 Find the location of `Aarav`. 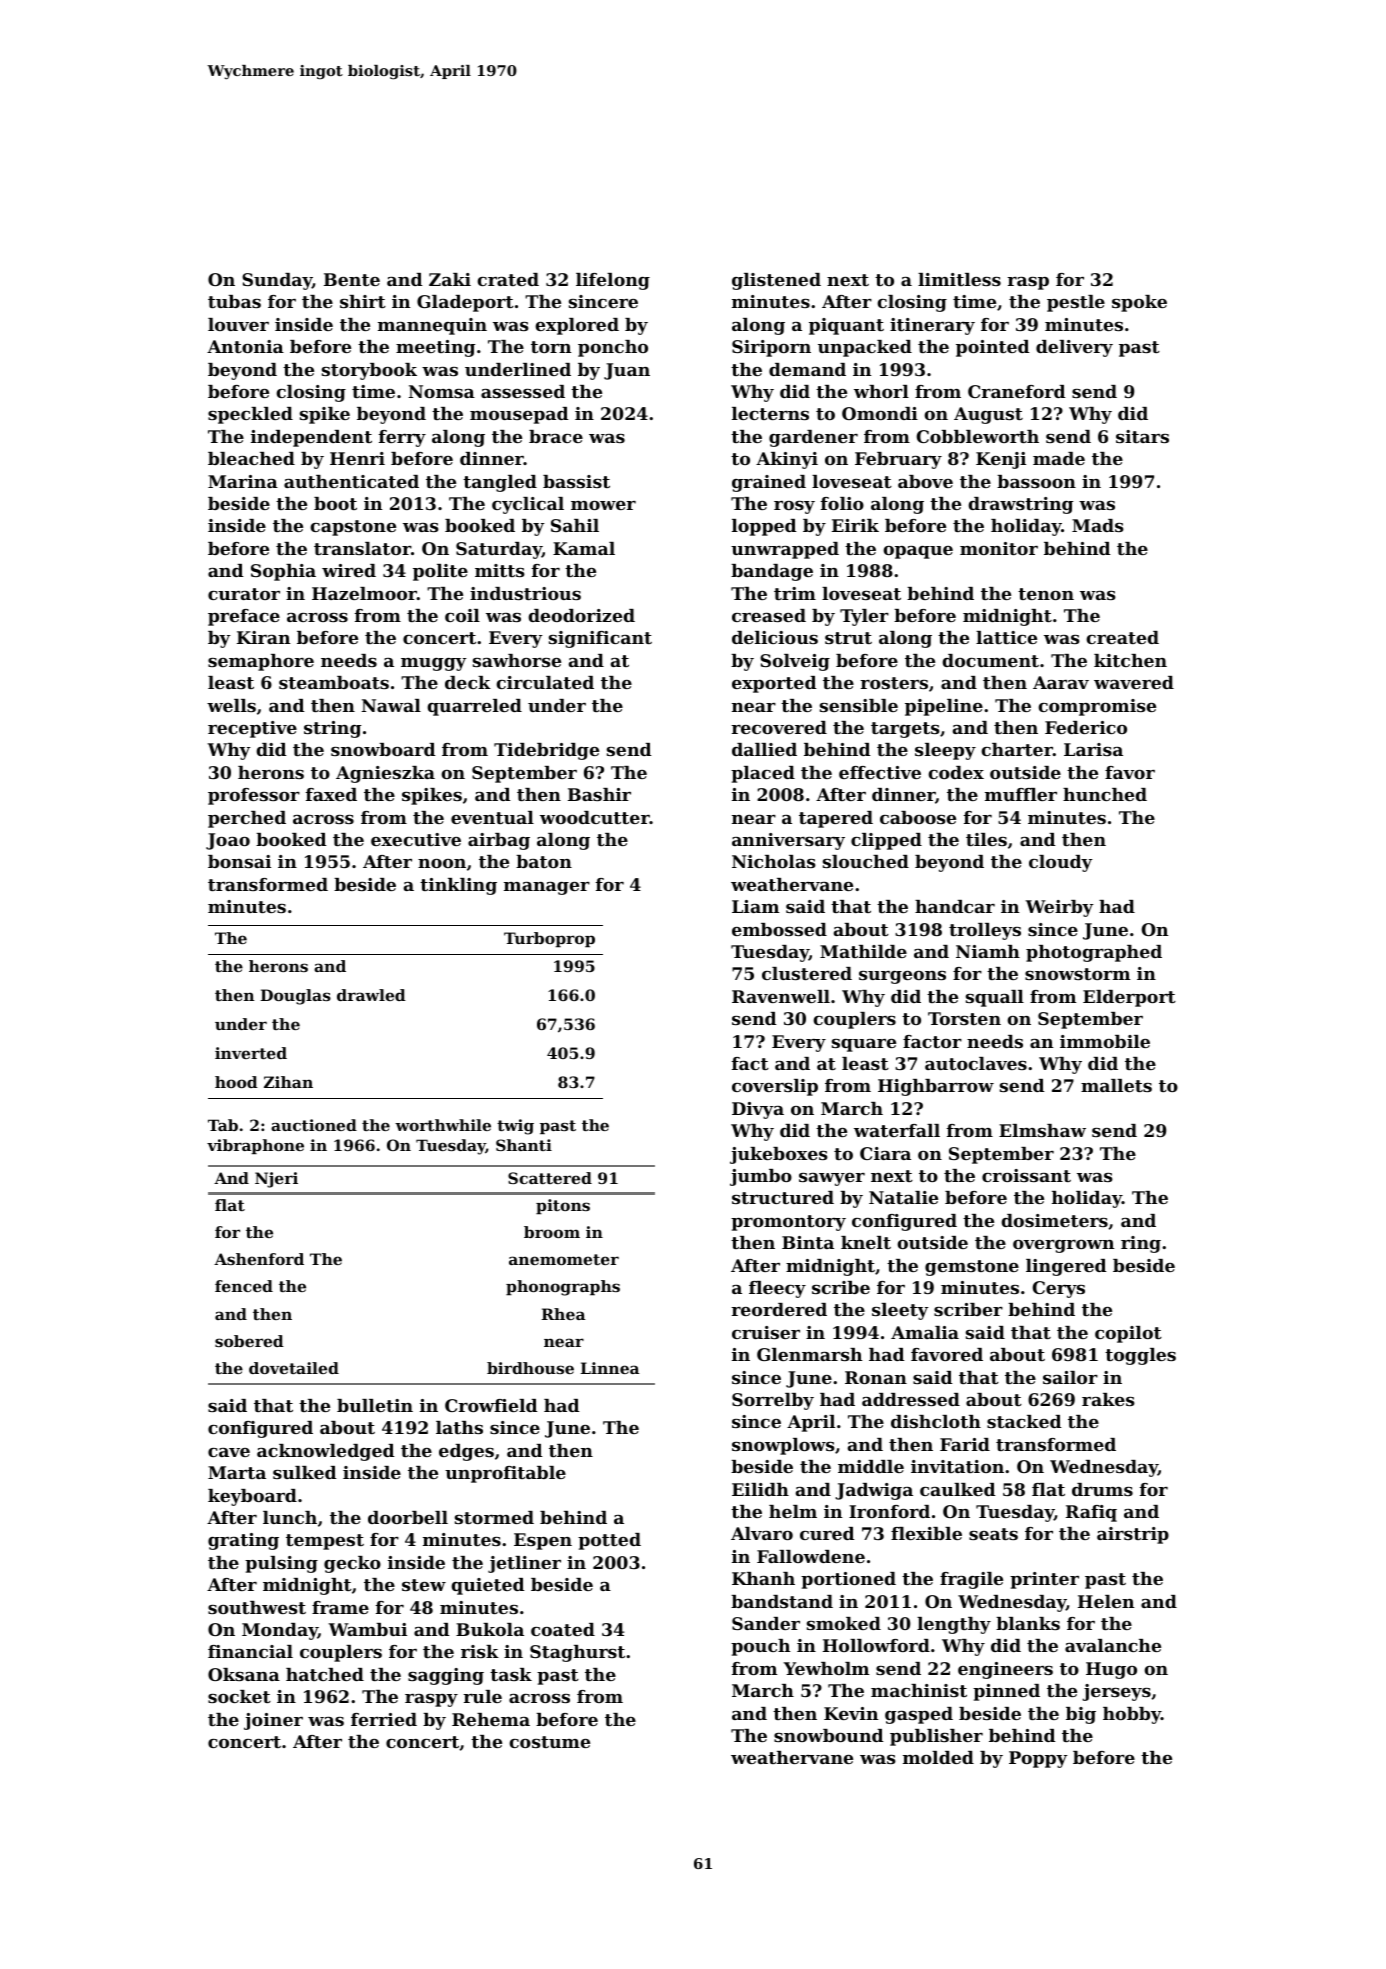

Aarav is located at coordinates (1061, 682).
